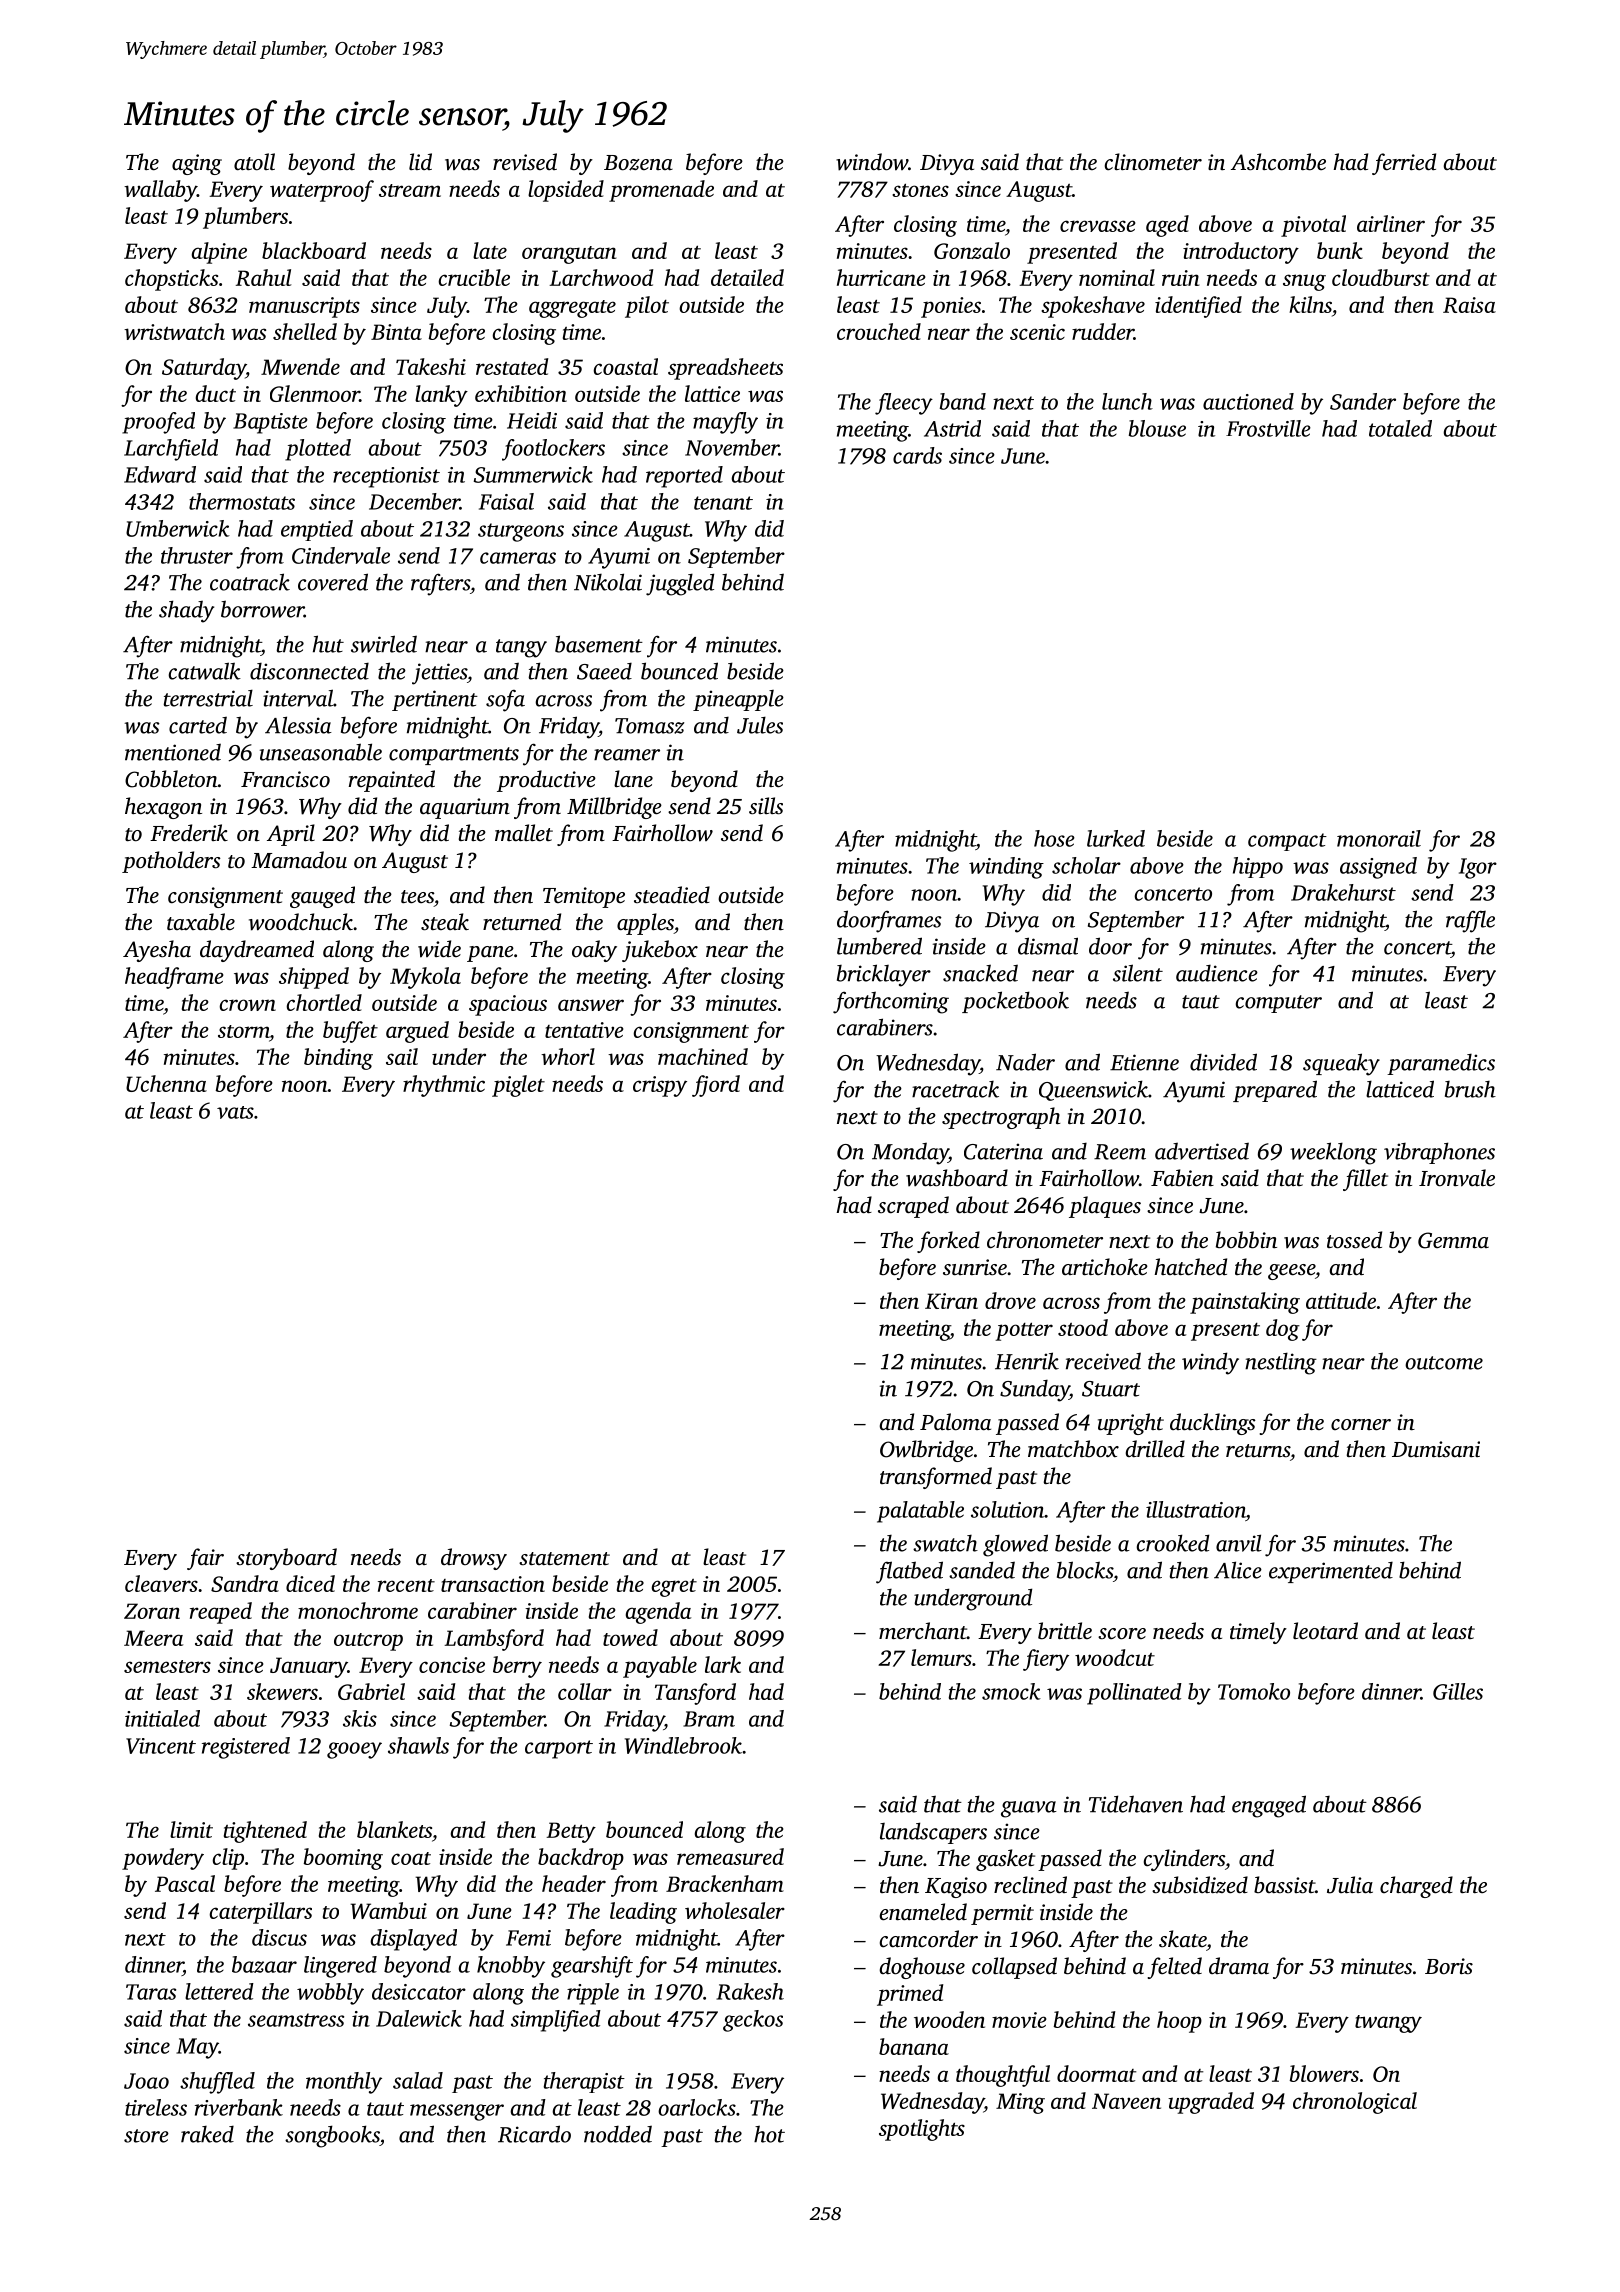 The width and height of the screenshot is (1620, 2292). What do you see at coordinates (1134, 1694) in the screenshot?
I see `pollinated` at bounding box center [1134, 1694].
